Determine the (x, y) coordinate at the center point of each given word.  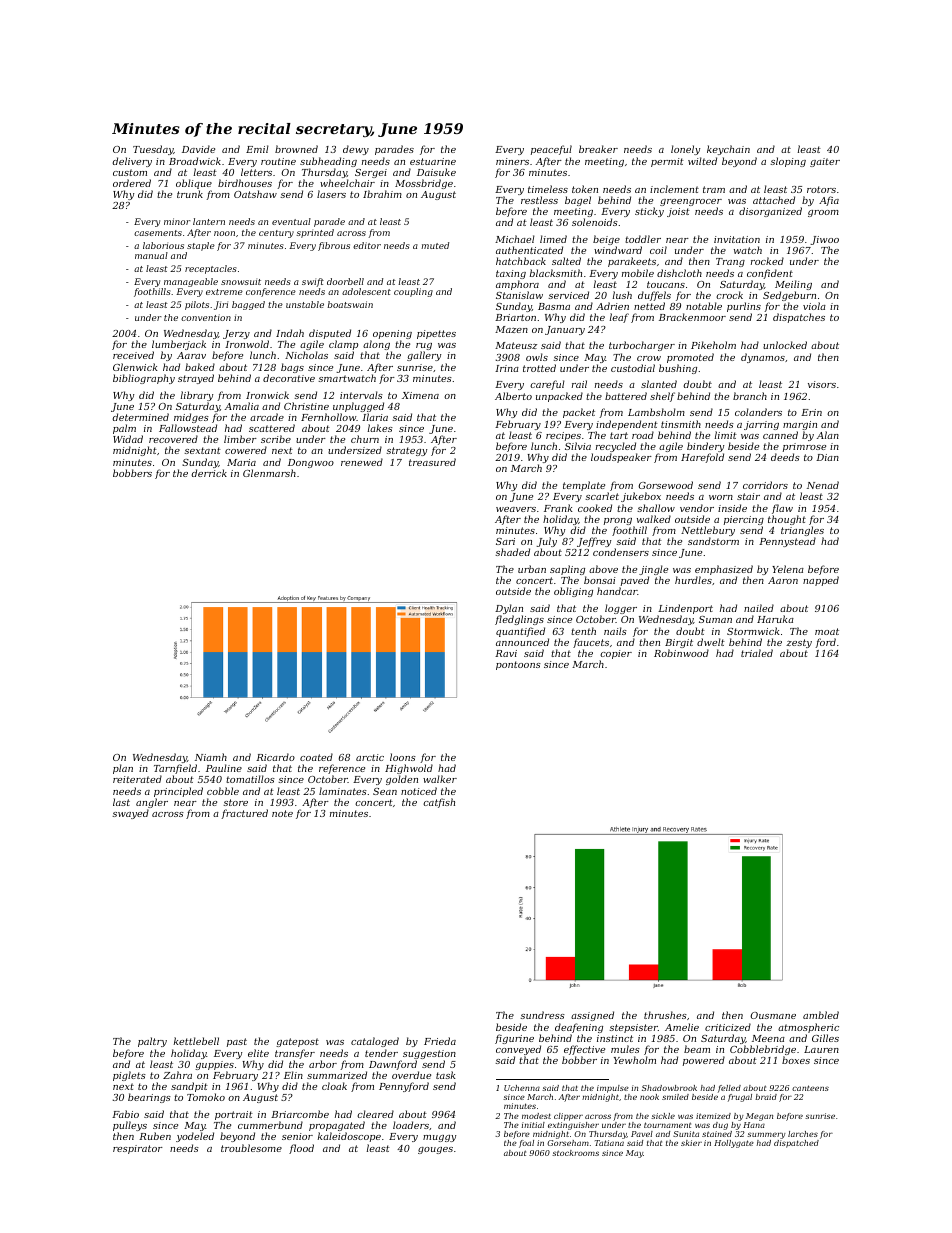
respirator (138, 1149)
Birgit (679, 643)
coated (316, 757)
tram (714, 189)
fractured (244, 814)
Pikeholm (713, 345)
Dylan (509, 610)
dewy (356, 150)
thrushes (665, 1015)
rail (579, 384)
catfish (439, 803)
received (133, 355)
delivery (132, 162)
